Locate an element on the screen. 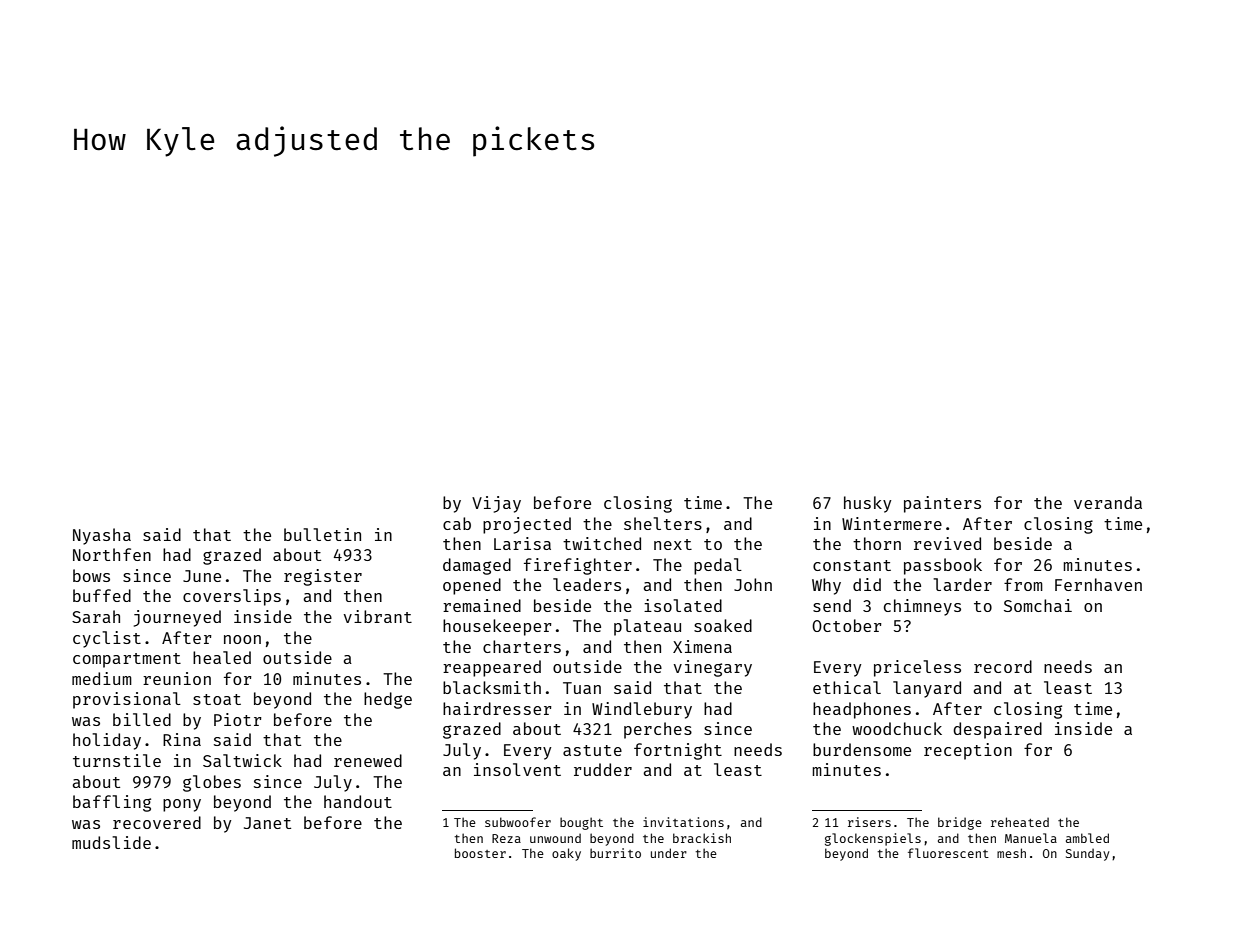  husky is located at coordinates (867, 504).
